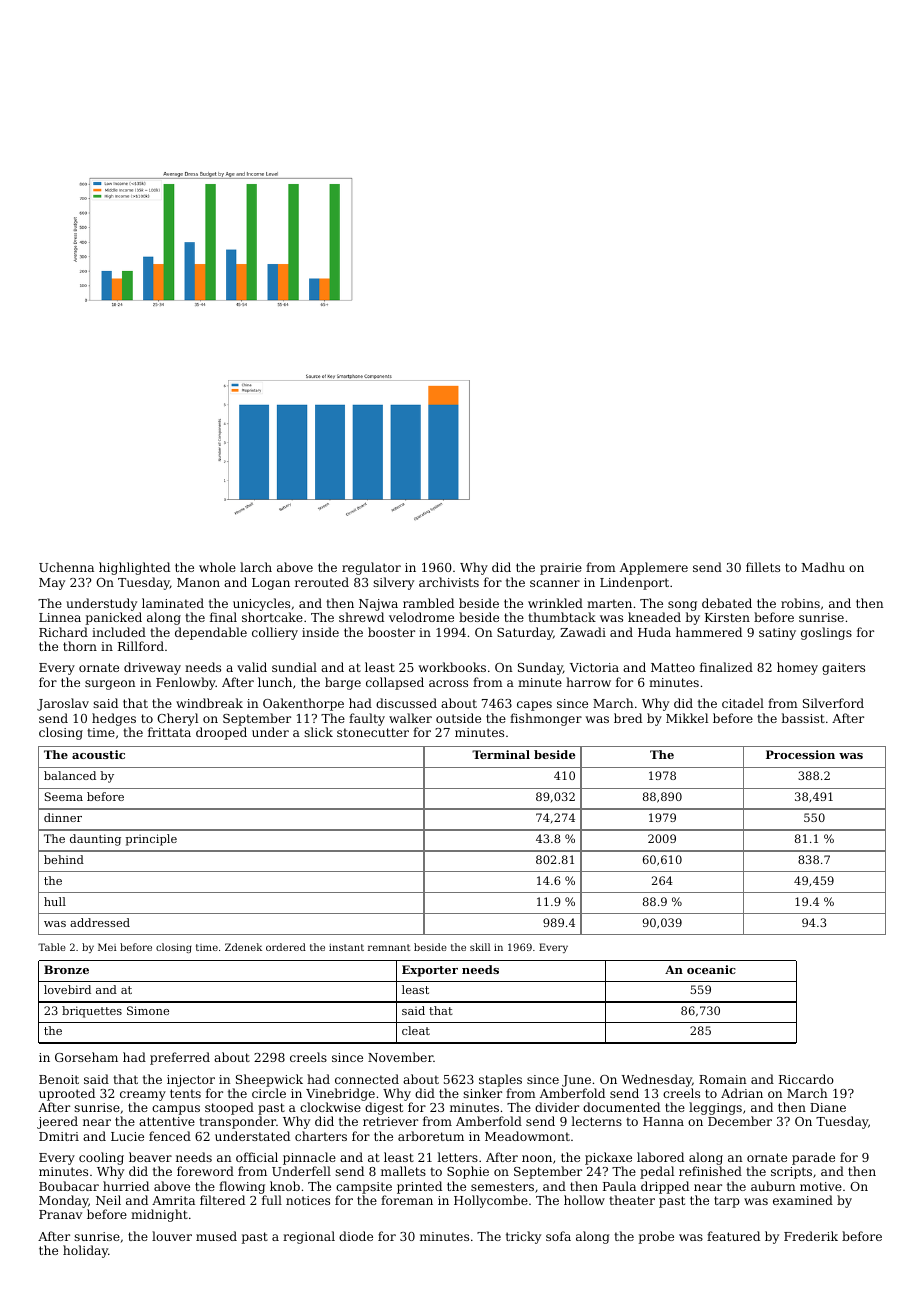  What do you see at coordinates (430, 971) in the screenshot?
I see `Exporter` at bounding box center [430, 971].
